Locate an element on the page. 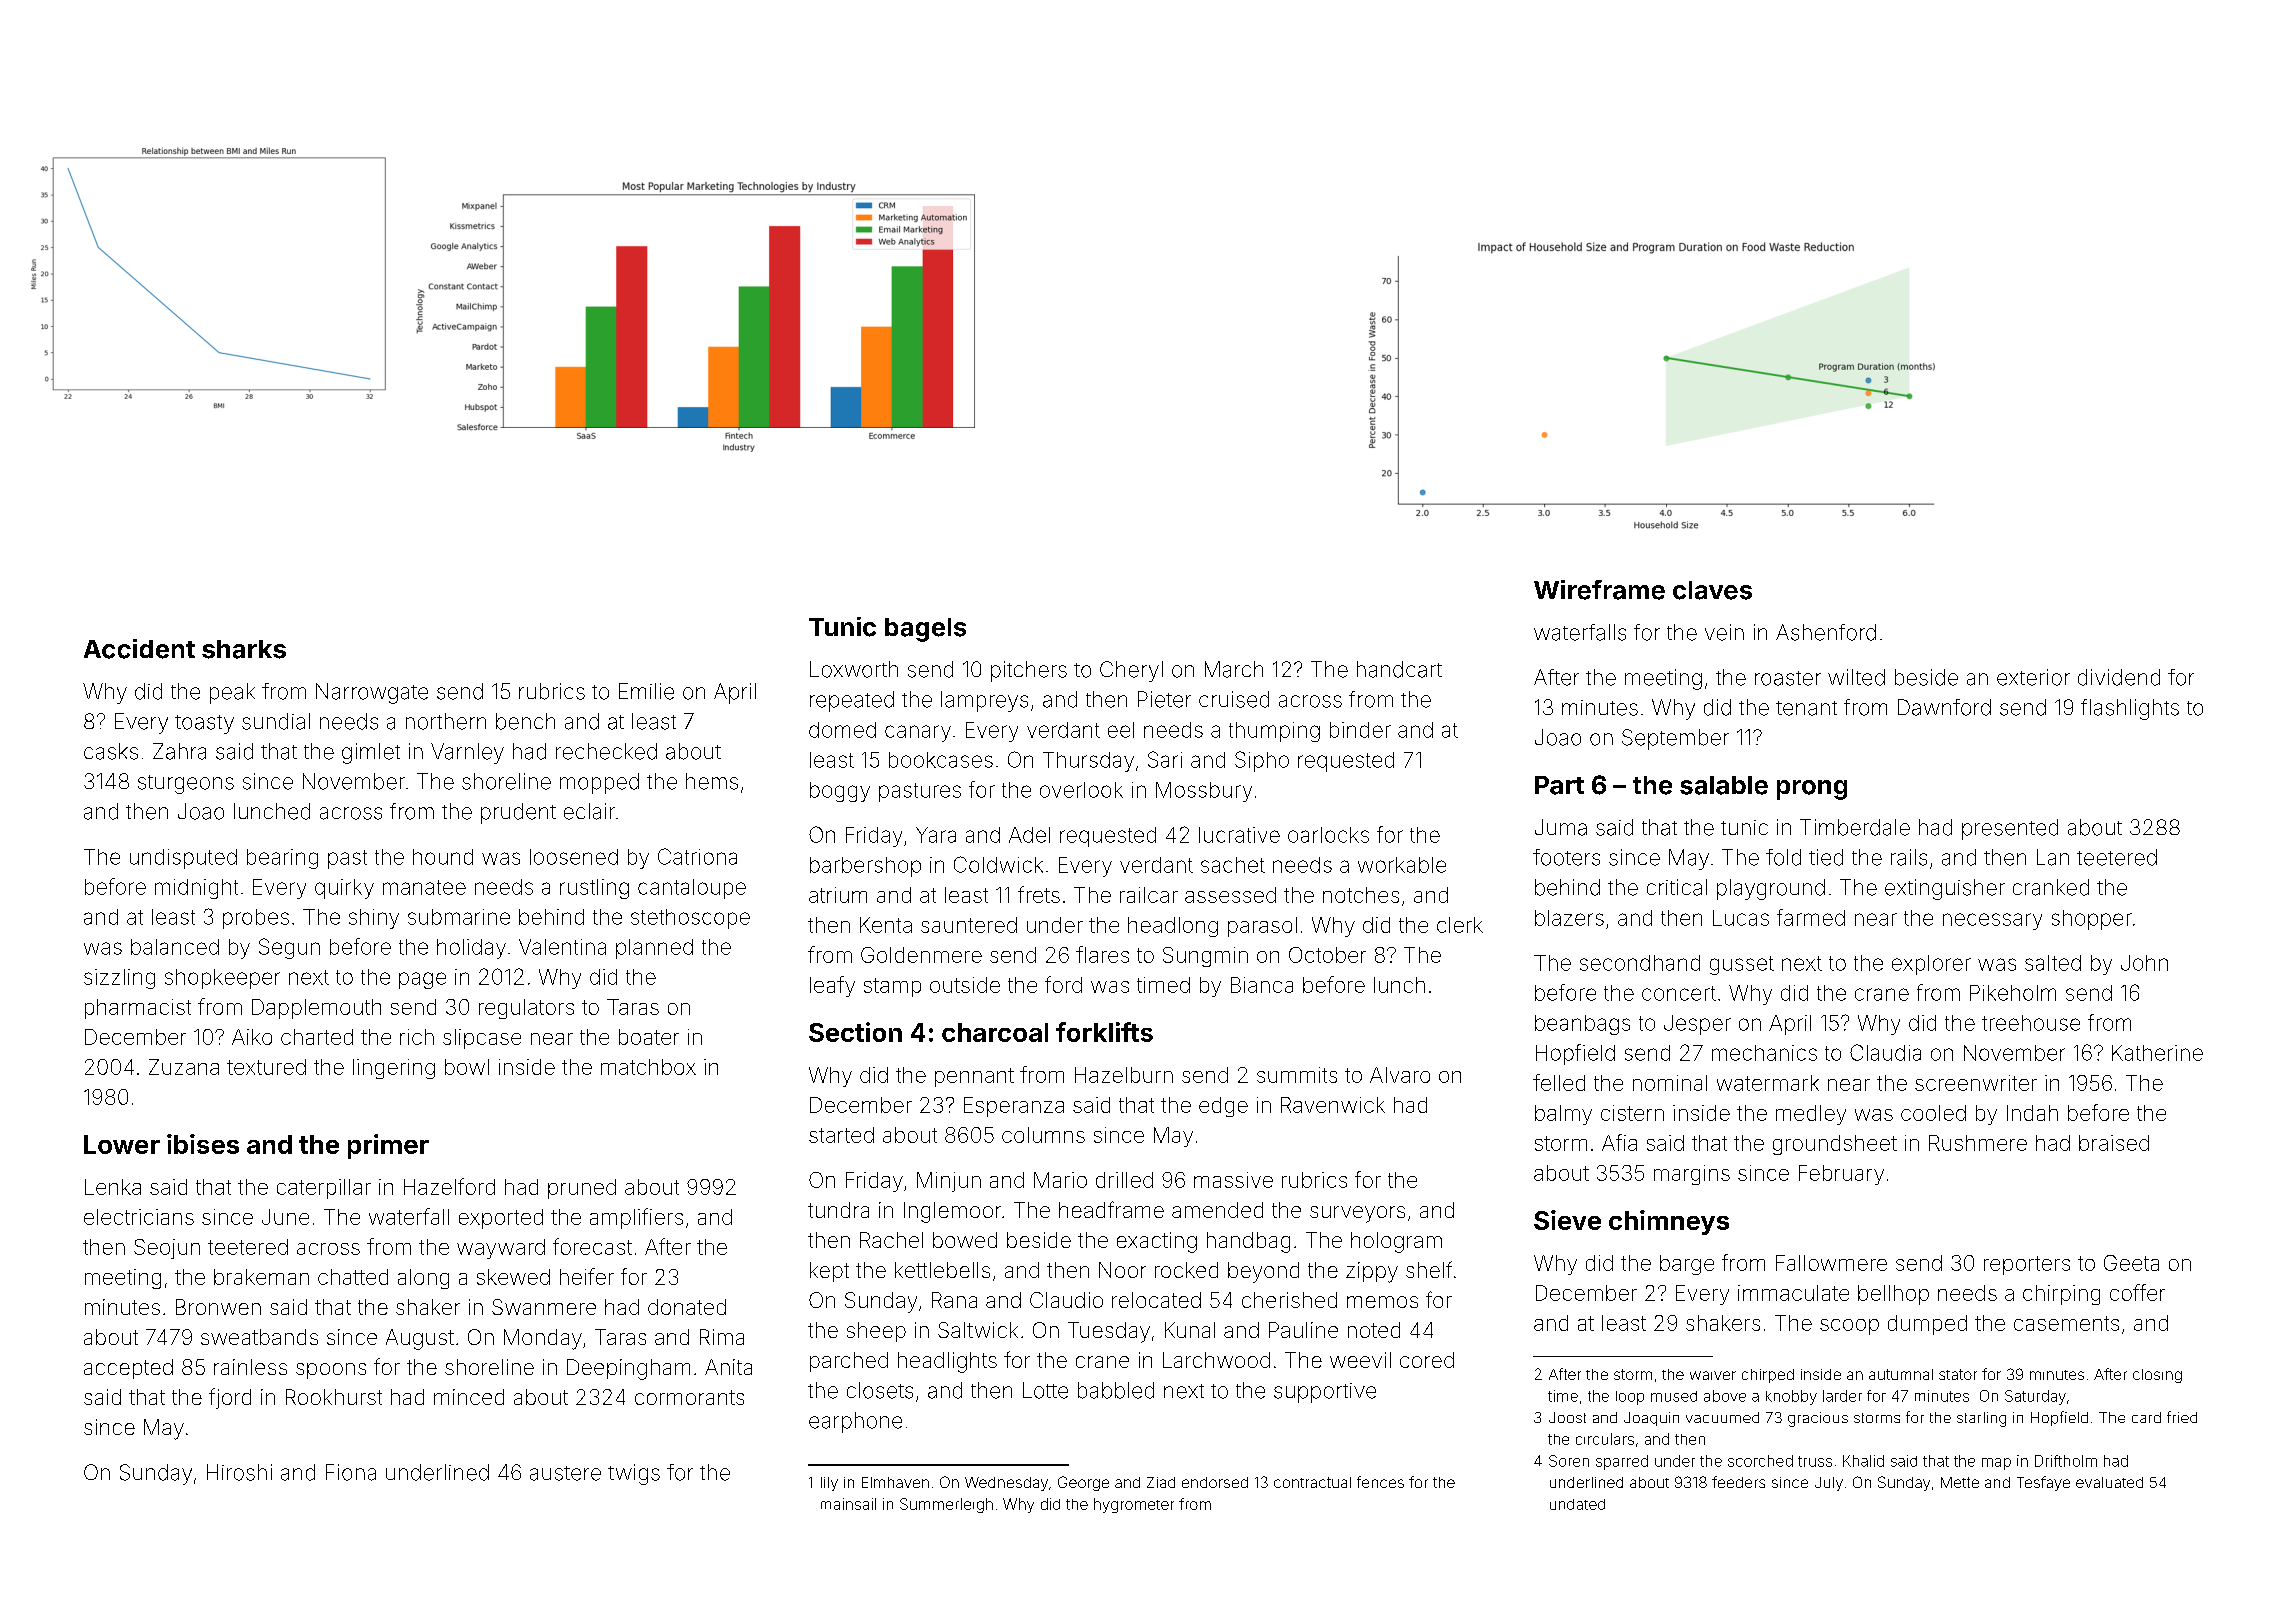  George is located at coordinates (1083, 1483).
